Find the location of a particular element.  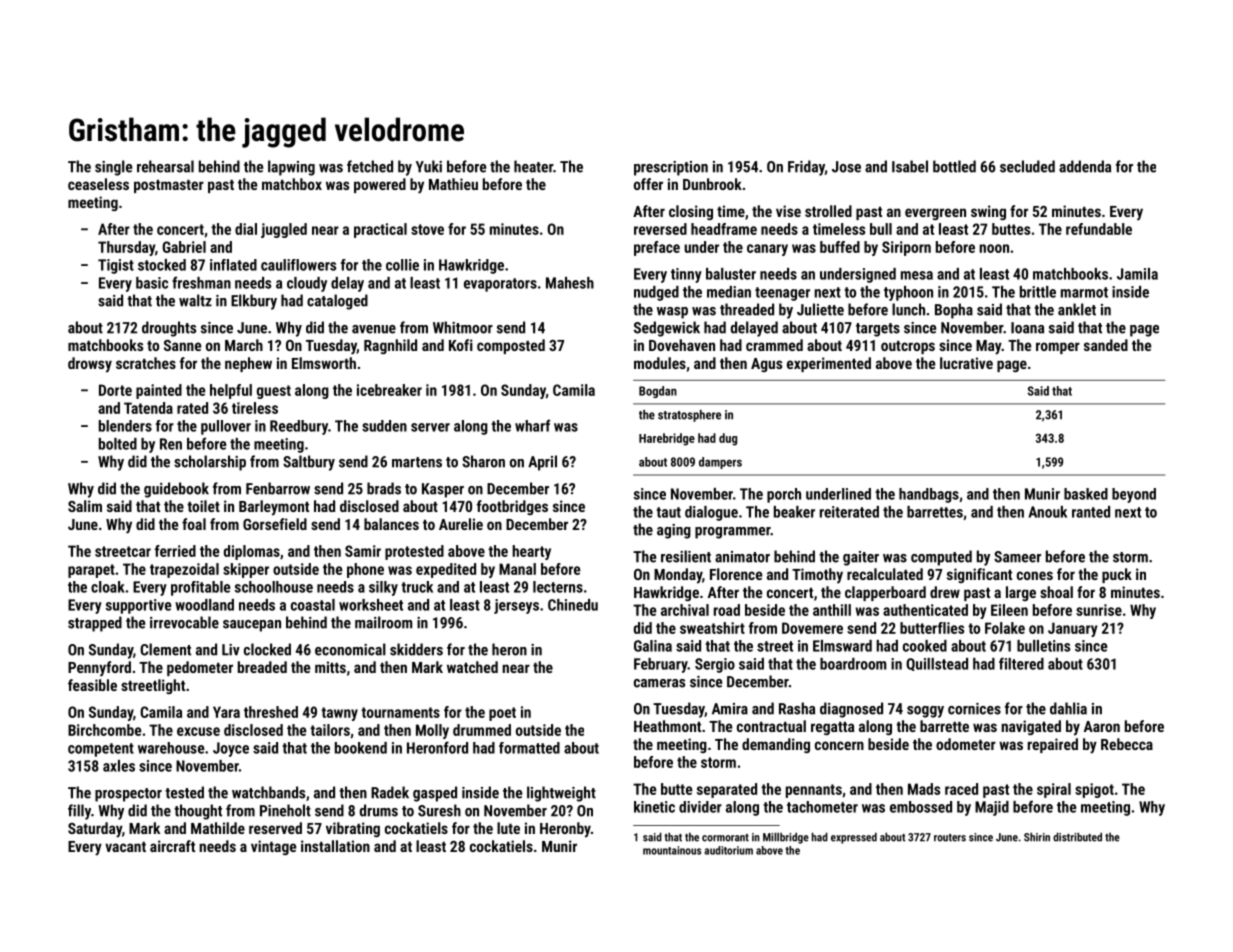

profitable is located at coordinates (201, 588).
